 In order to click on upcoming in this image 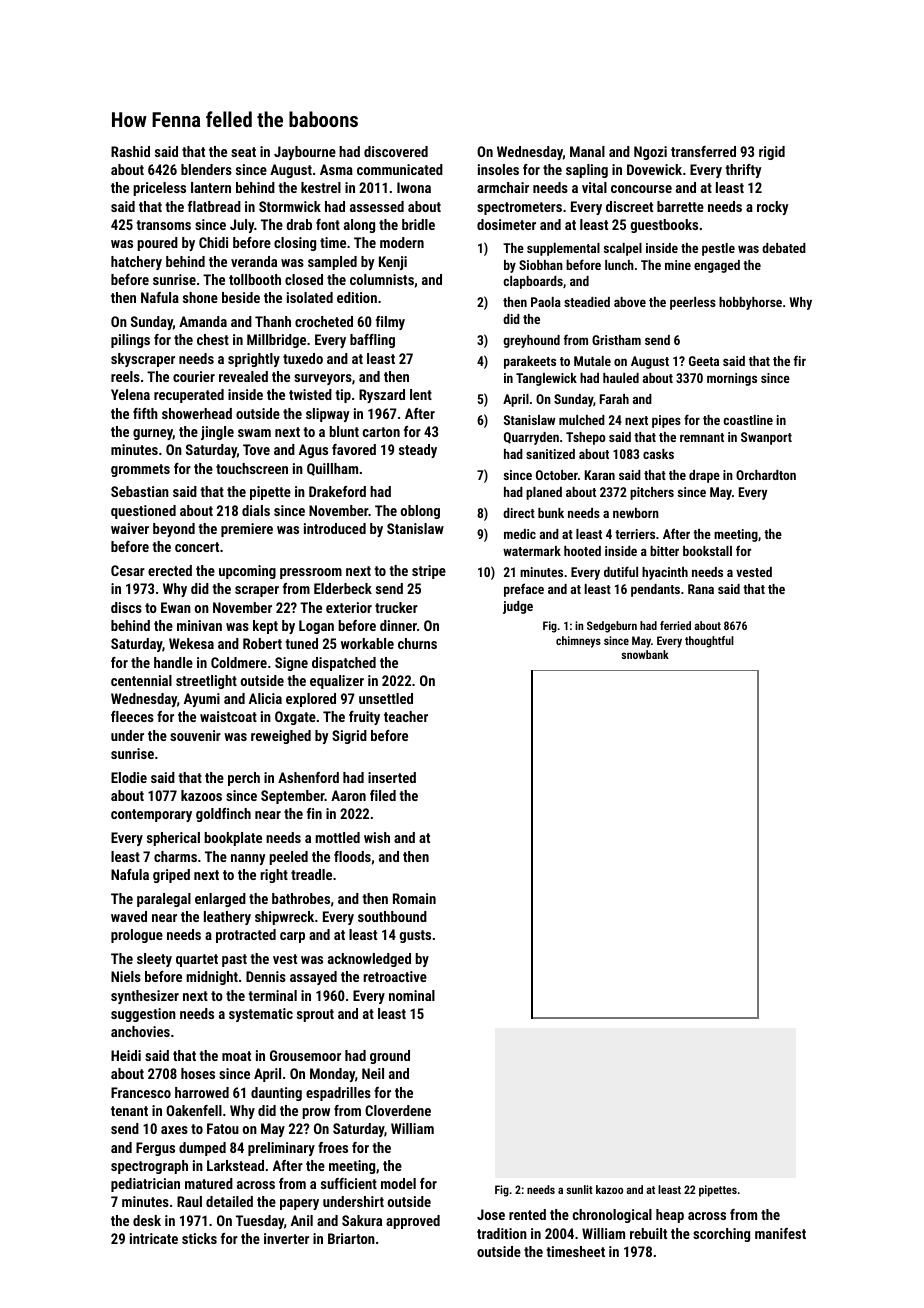, I will do `click(247, 572)`.
